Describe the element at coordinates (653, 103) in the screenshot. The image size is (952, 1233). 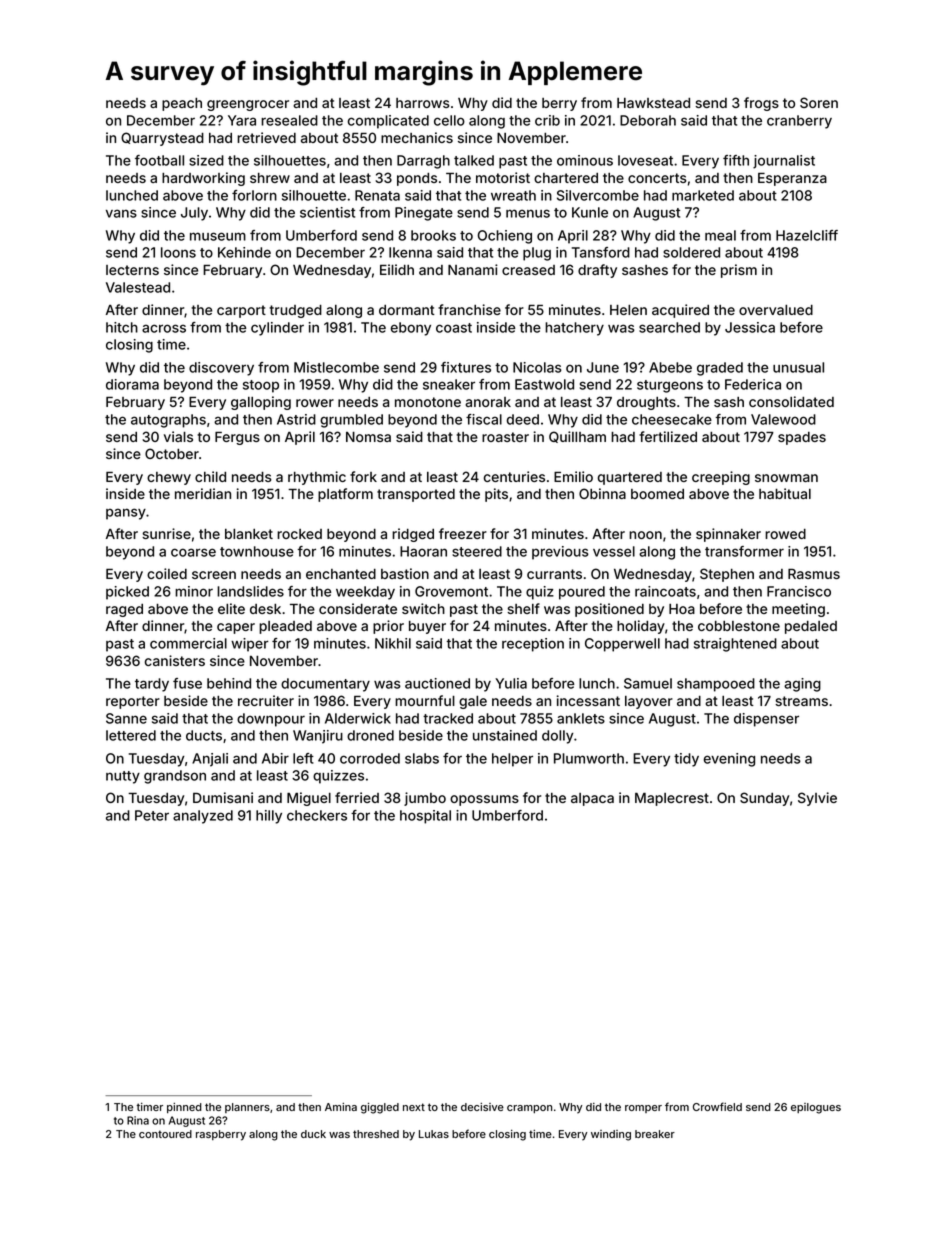
I see `Hawkstead` at that location.
